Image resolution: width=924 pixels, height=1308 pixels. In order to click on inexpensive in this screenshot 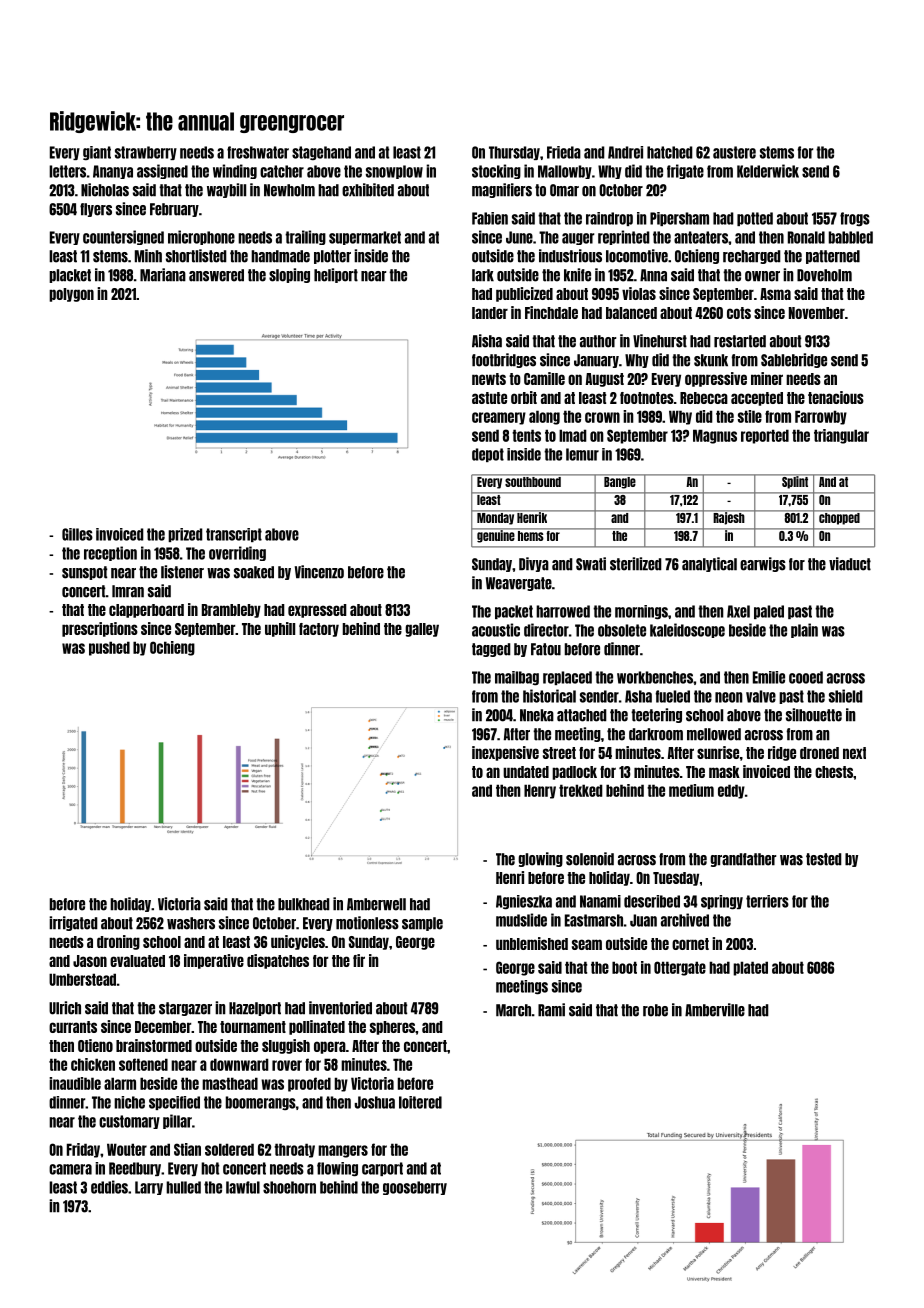, I will do `click(505, 753)`.
